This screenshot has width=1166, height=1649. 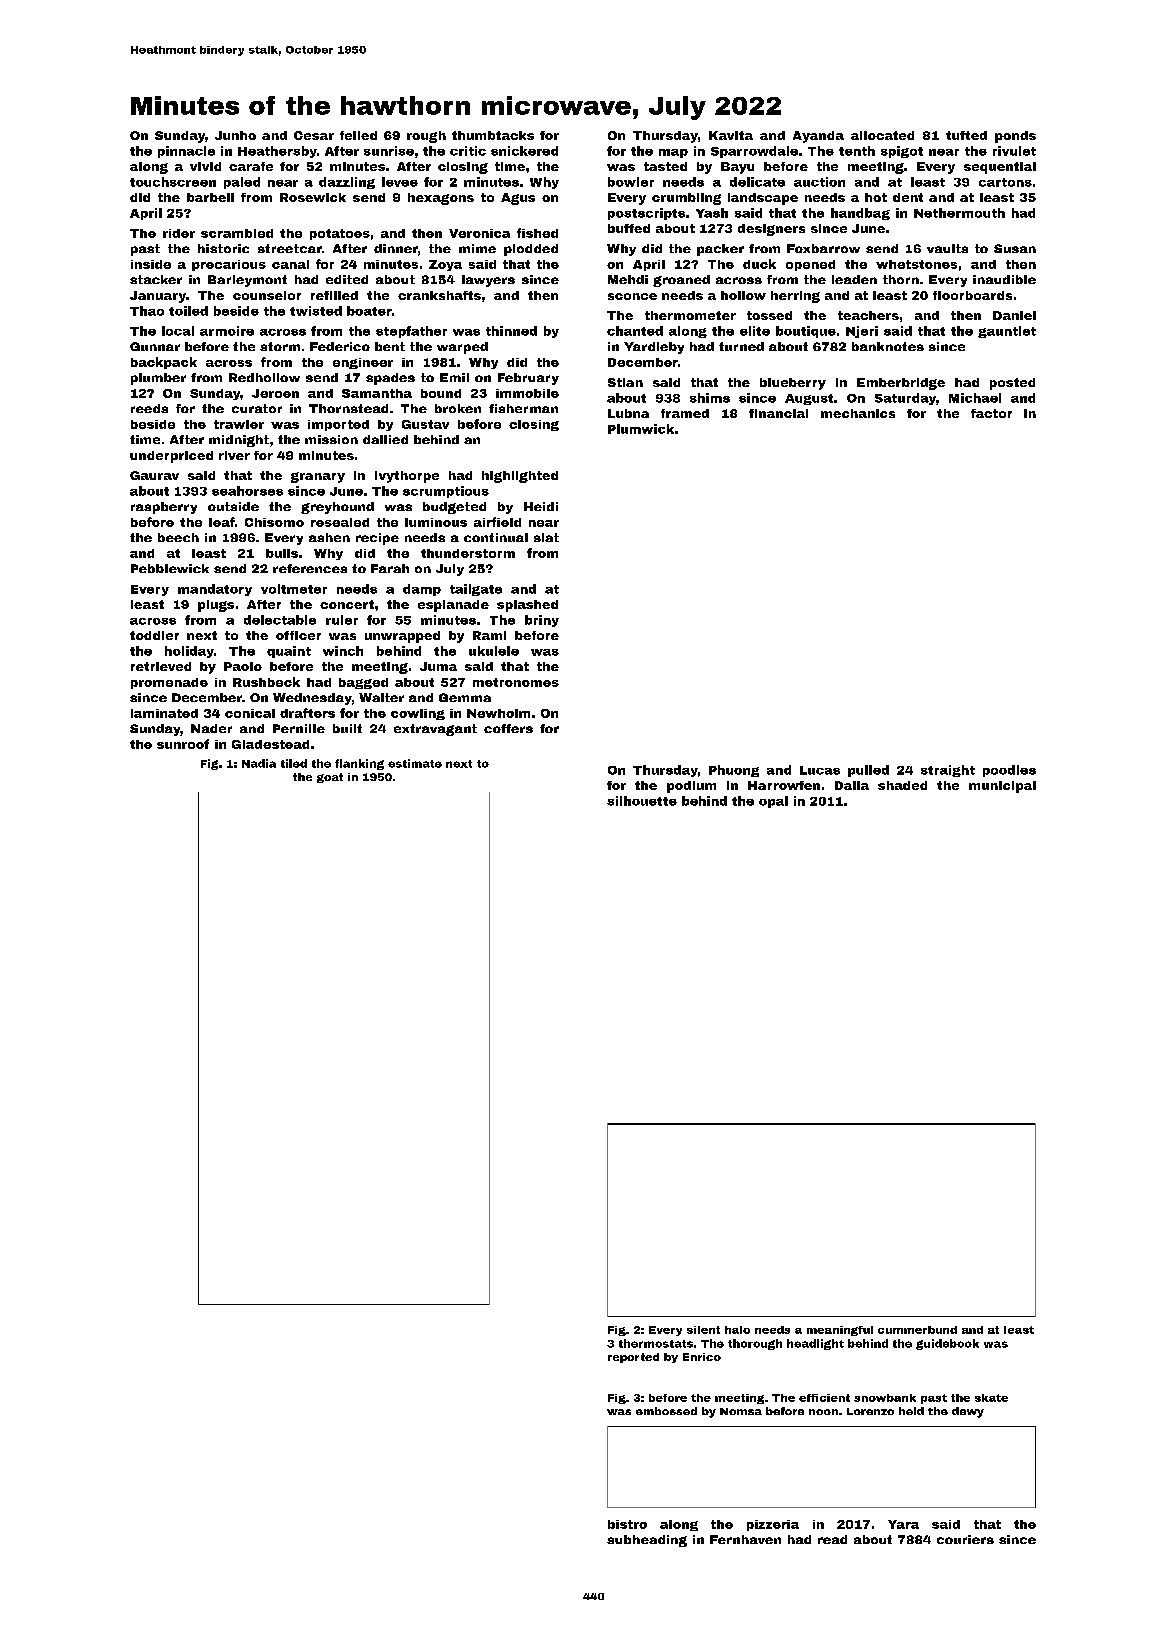 What do you see at coordinates (633, 1358) in the screenshot?
I see `reported` at bounding box center [633, 1358].
